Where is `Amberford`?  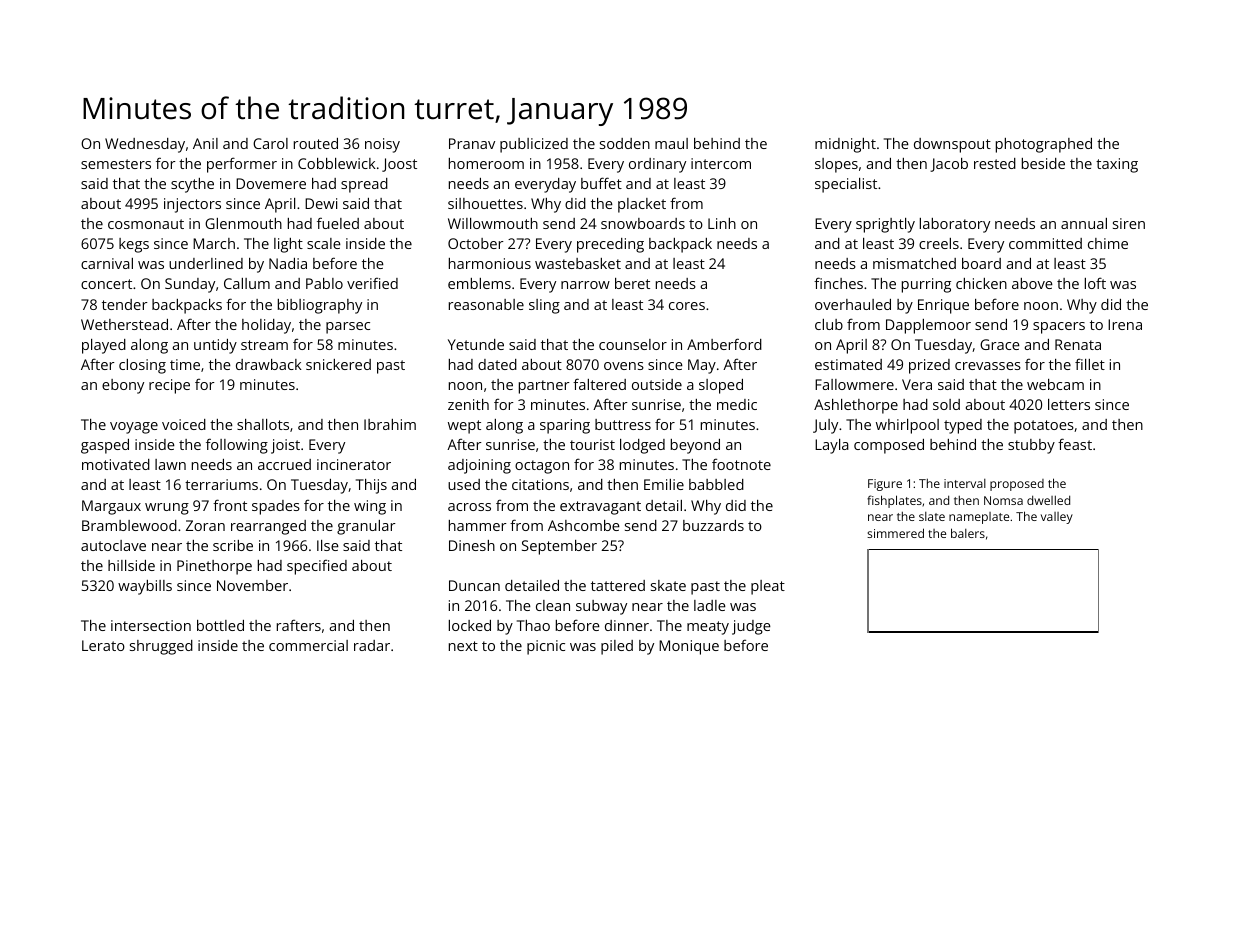 Amberford is located at coordinates (724, 344).
